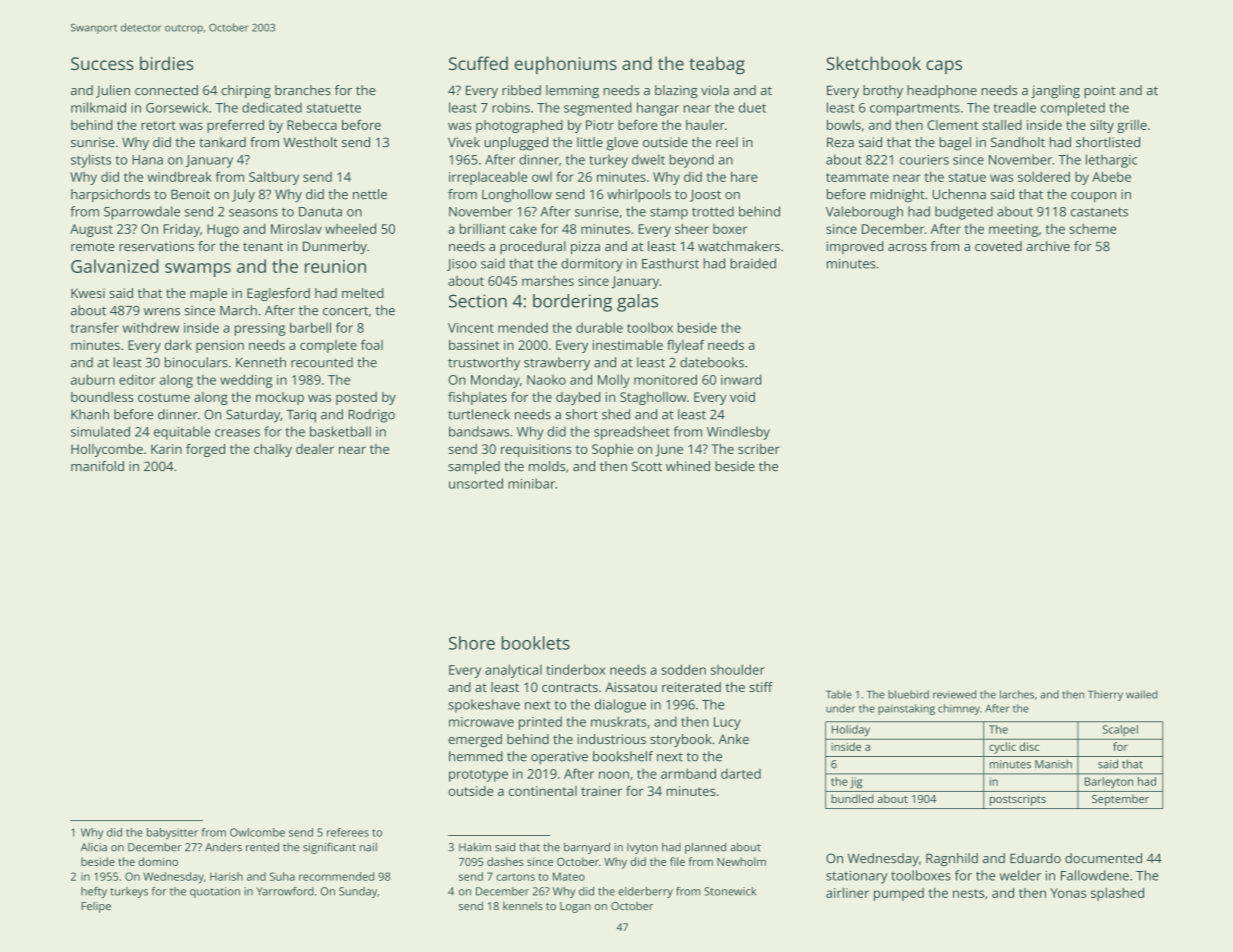 The height and width of the screenshot is (952, 1233). Describe the element at coordinates (873, 63) in the screenshot. I see `Sketchbook` at that location.
